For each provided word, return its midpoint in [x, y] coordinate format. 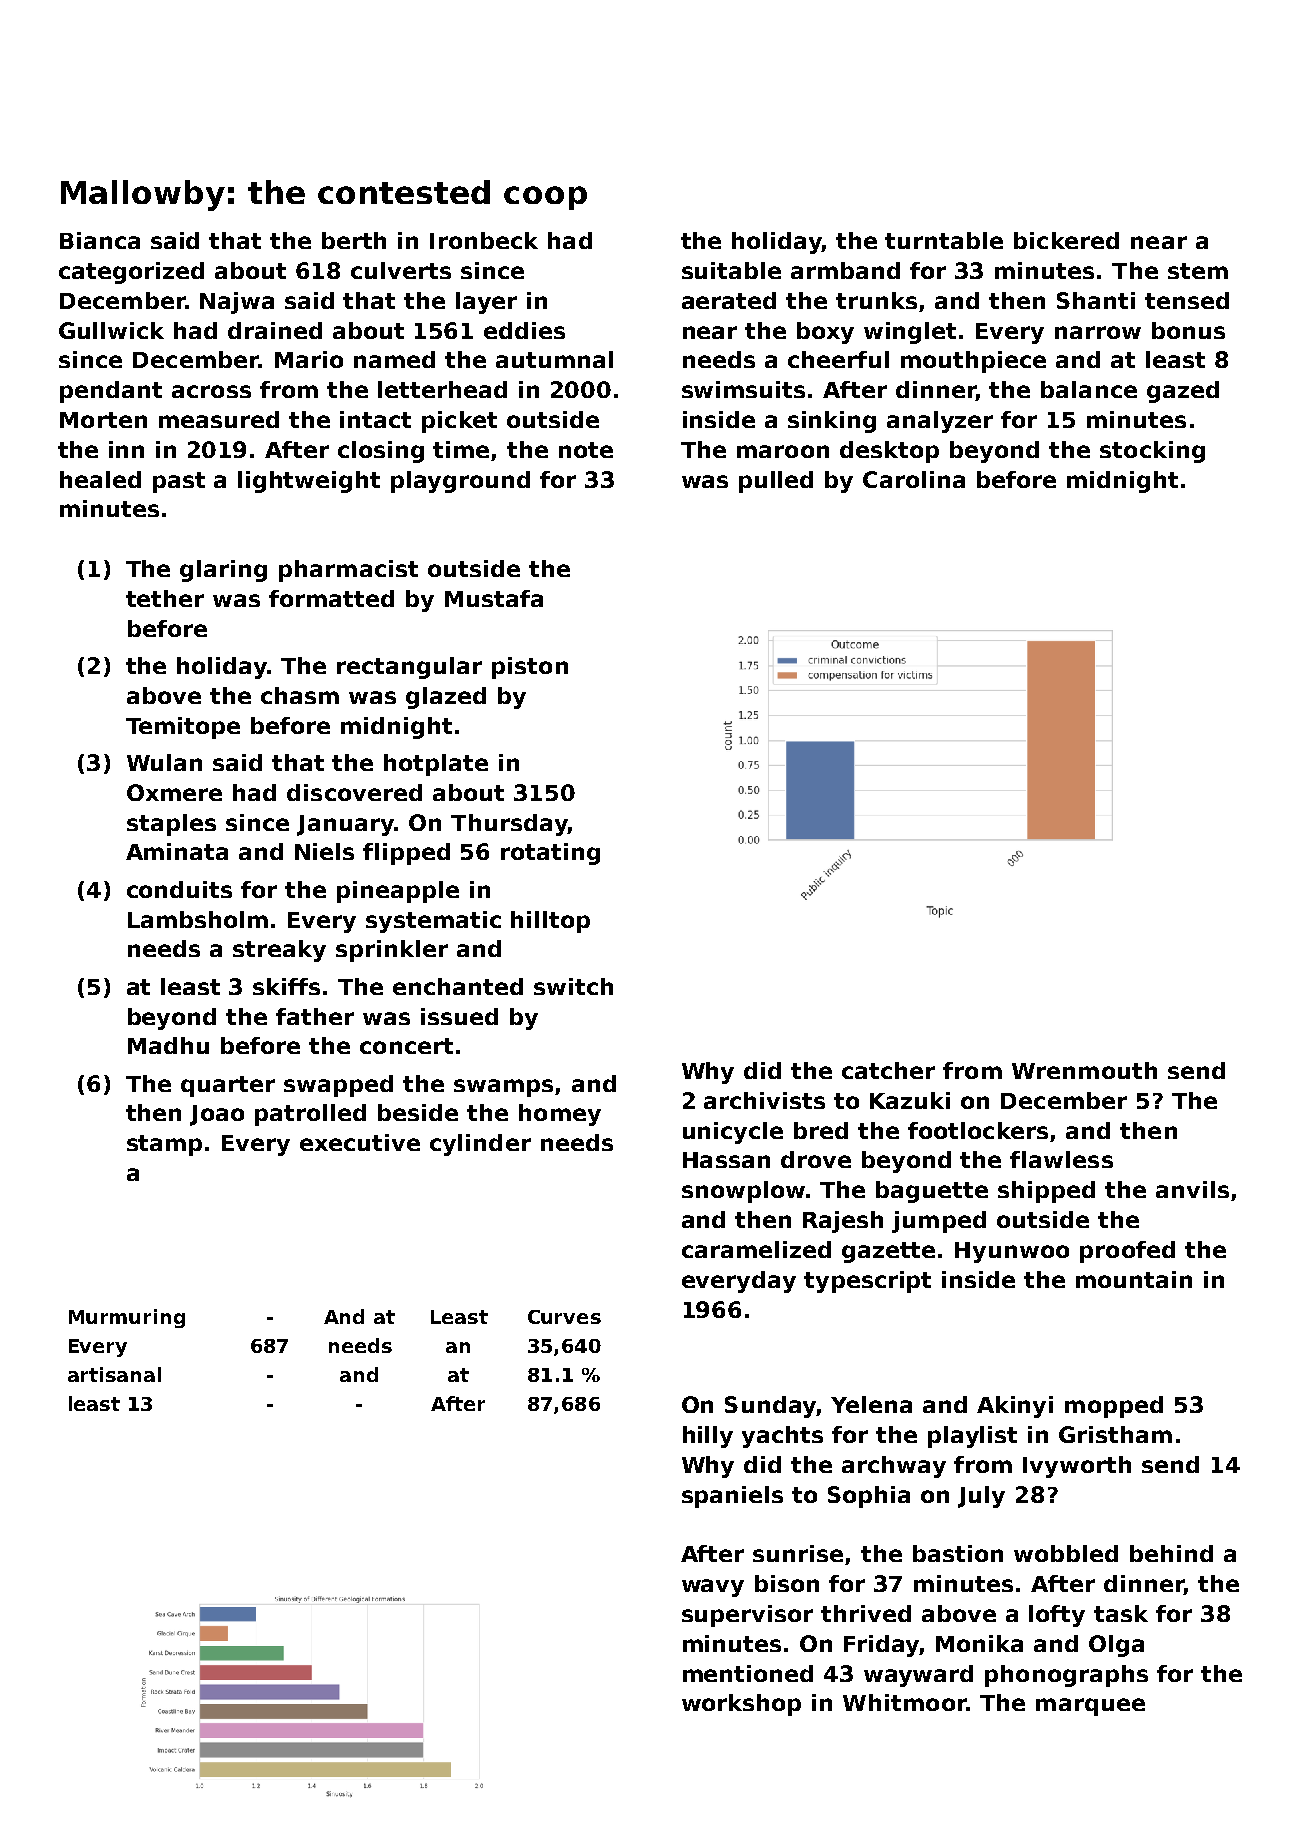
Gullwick [111, 330]
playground [460, 482]
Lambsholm [198, 919]
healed [100, 479]
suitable [731, 270]
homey [560, 1115]
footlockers [978, 1130]
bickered [1066, 240]
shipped [1046, 1192]
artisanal [114, 1374]
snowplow [743, 1192]
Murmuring [127, 1318]
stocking [1152, 452]
